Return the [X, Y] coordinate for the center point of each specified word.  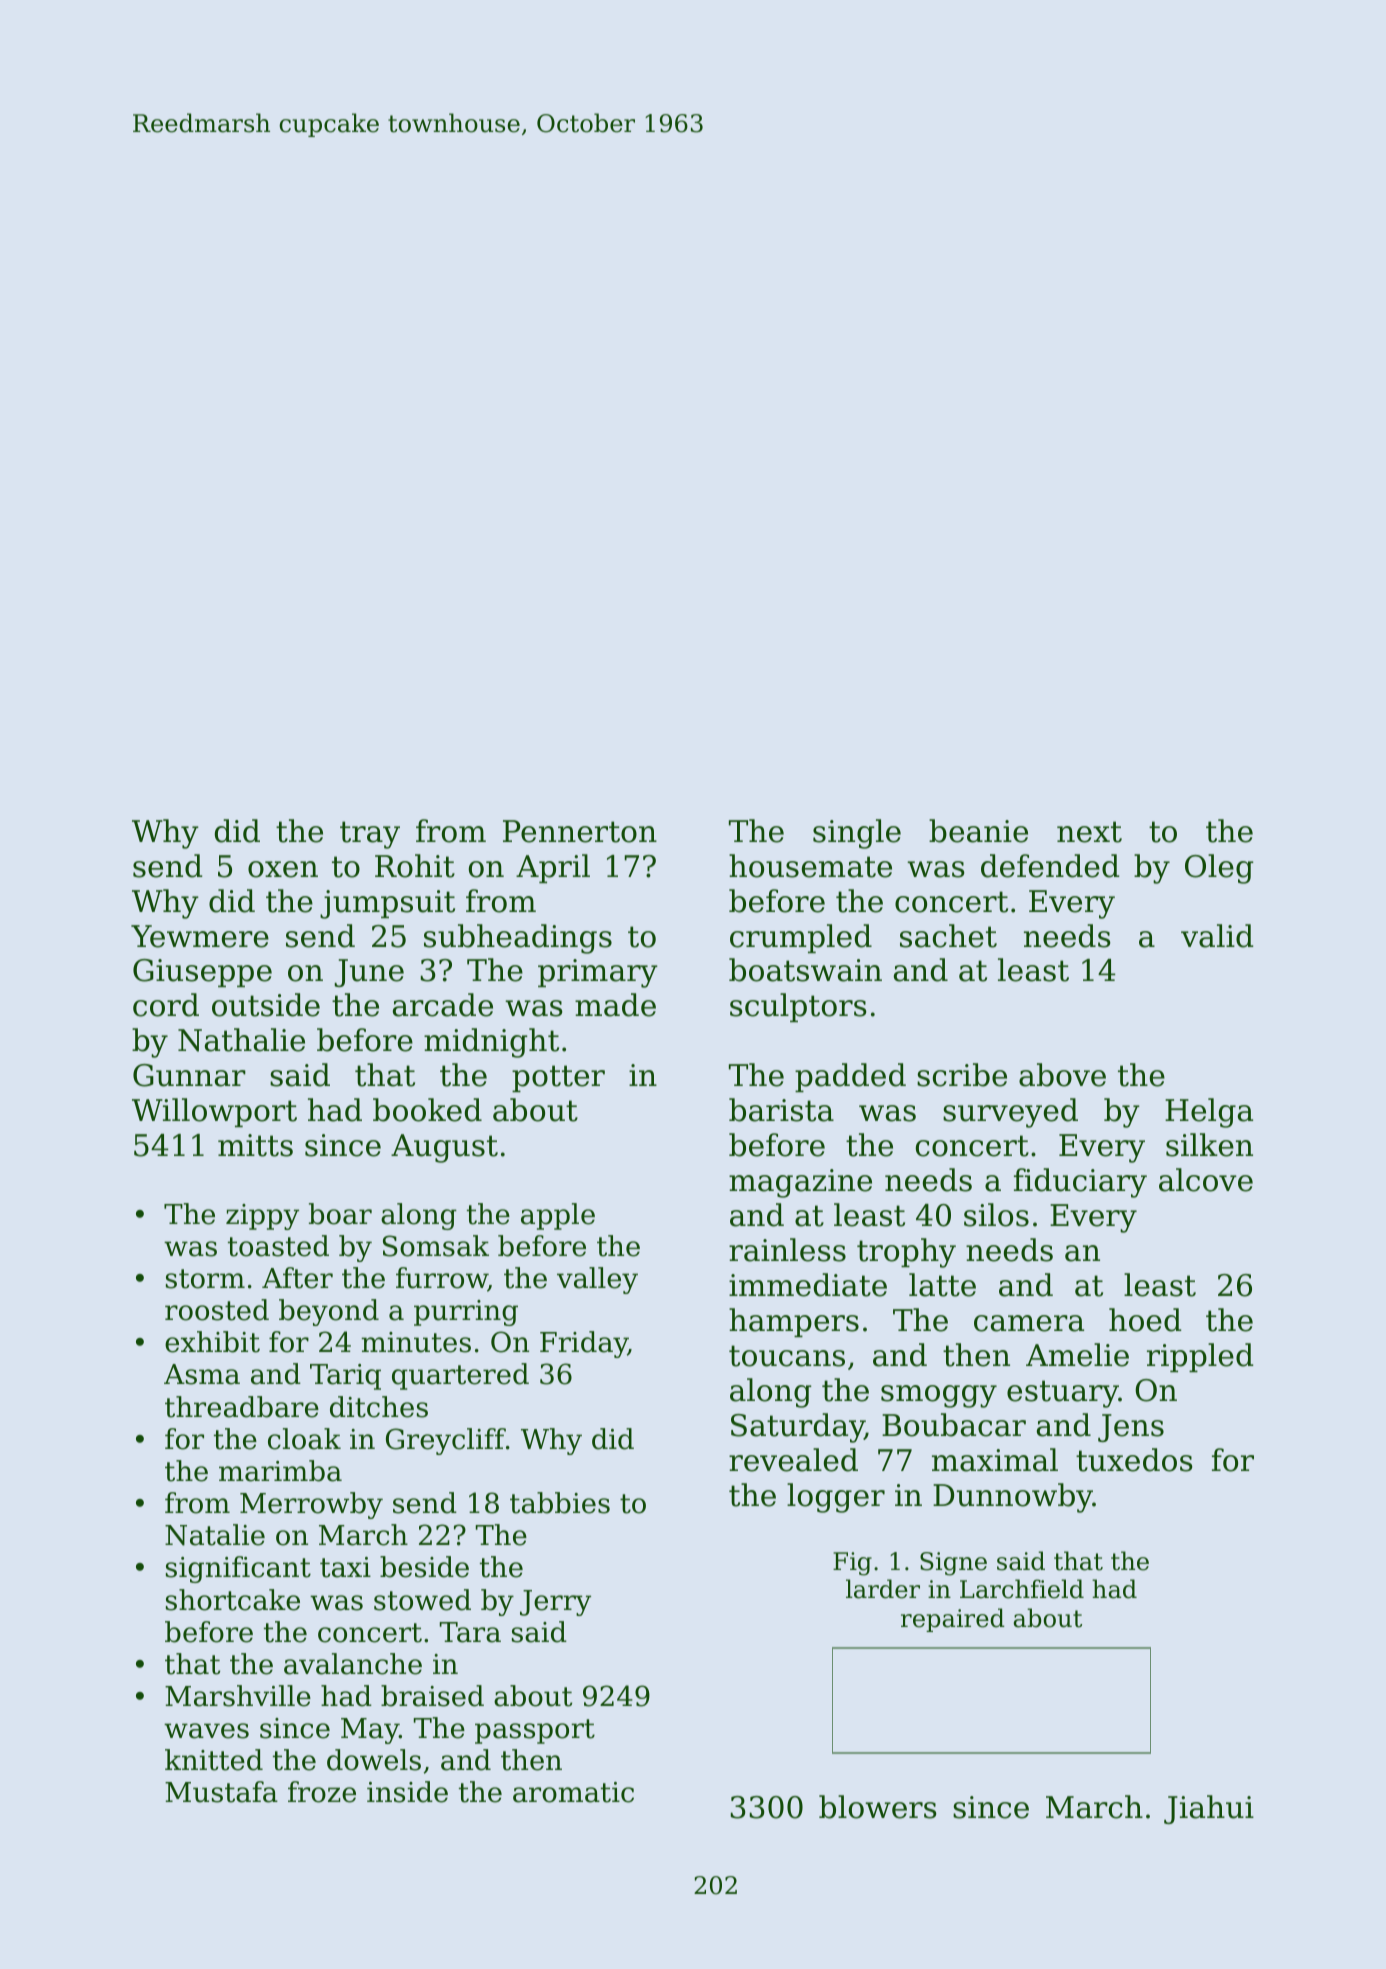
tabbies [560, 1503]
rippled [1200, 1357]
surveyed [1010, 1113]
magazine [800, 1183]
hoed [1145, 1320]
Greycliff [446, 1441]
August [444, 1148]
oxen [283, 869]
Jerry [555, 1603]
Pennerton [580, 831]
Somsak [436, 1246]
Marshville [238, 1696]
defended [1050, 866]
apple [558, 1216]
